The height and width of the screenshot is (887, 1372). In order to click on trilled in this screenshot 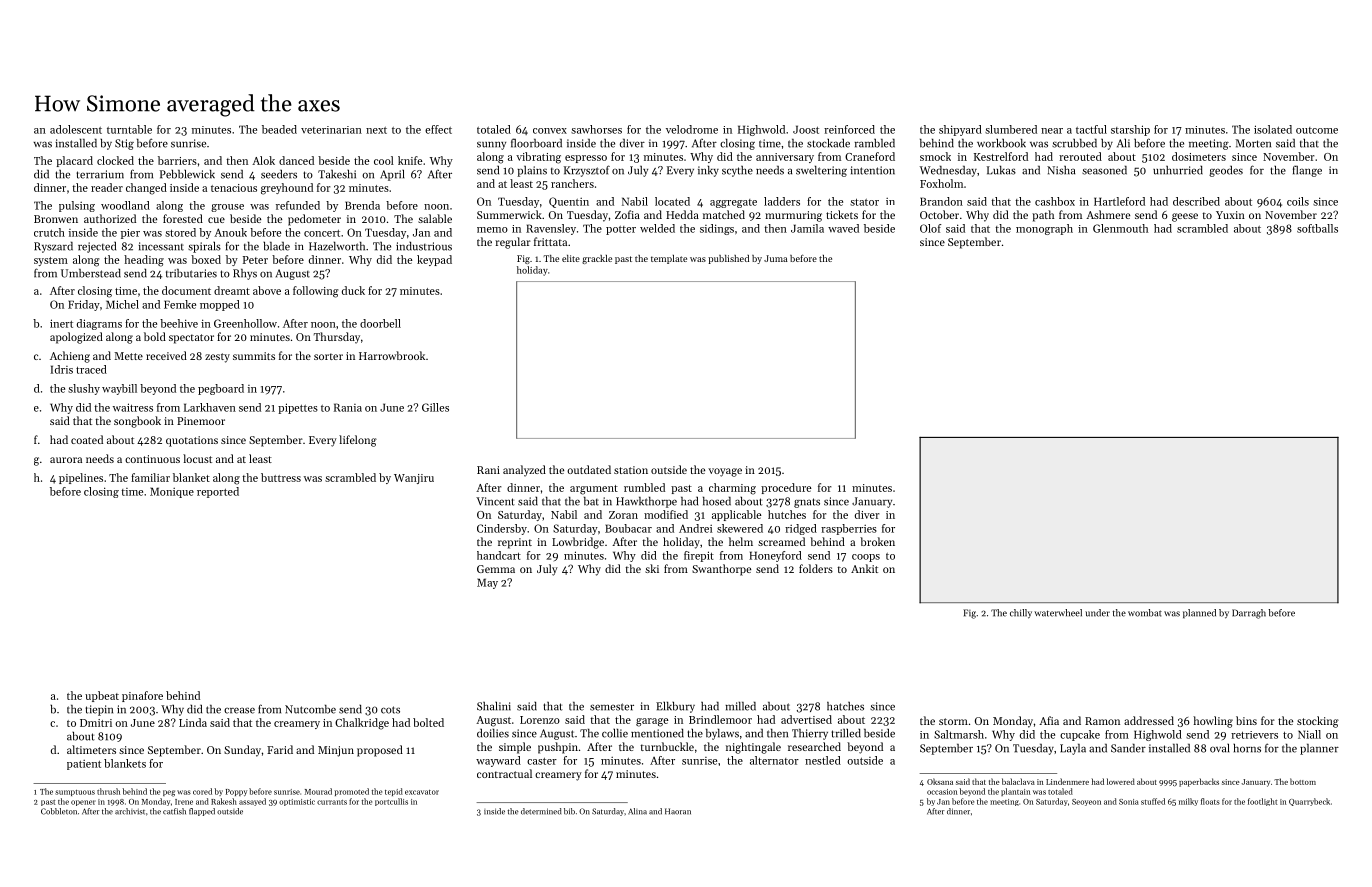, I will do `click(846, 733)`.
